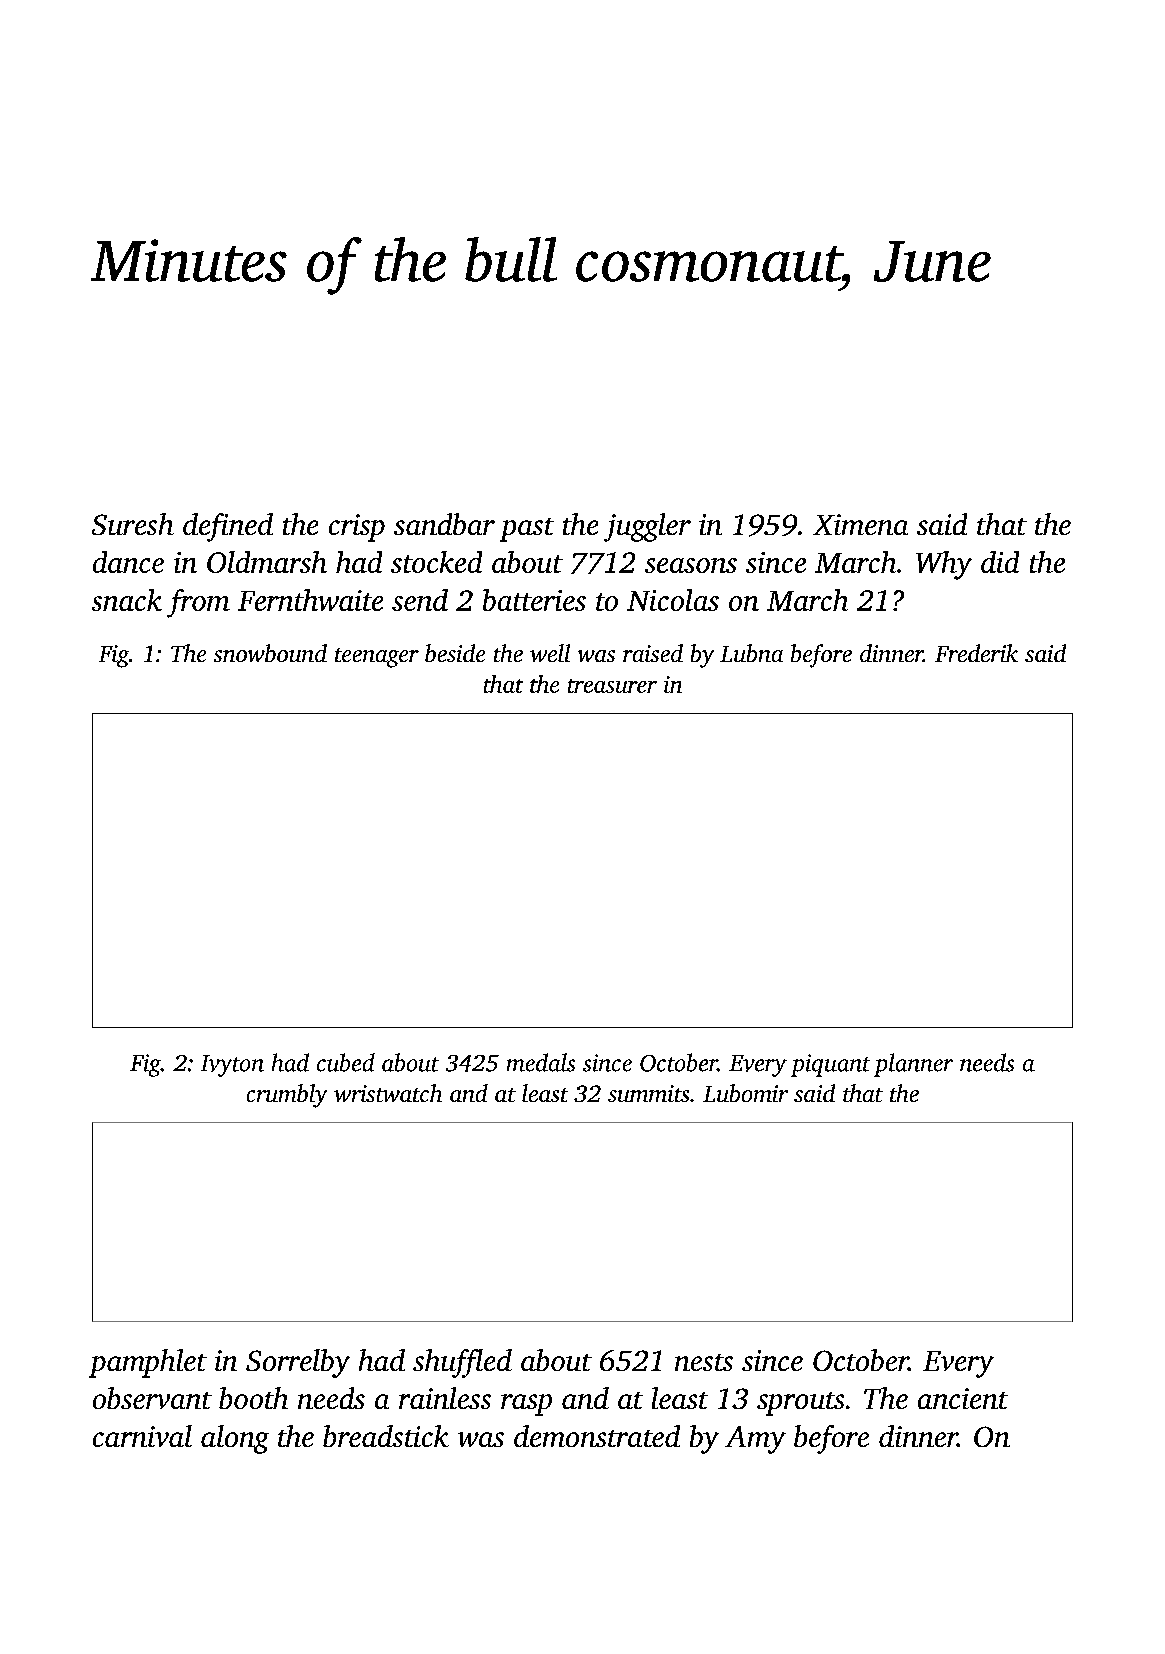 Image resolution: width=1165 pixels, height=1654 pixels. Describe the element at coordinates (612, 686) in the screenshot. I see `treasurer` at that location.
